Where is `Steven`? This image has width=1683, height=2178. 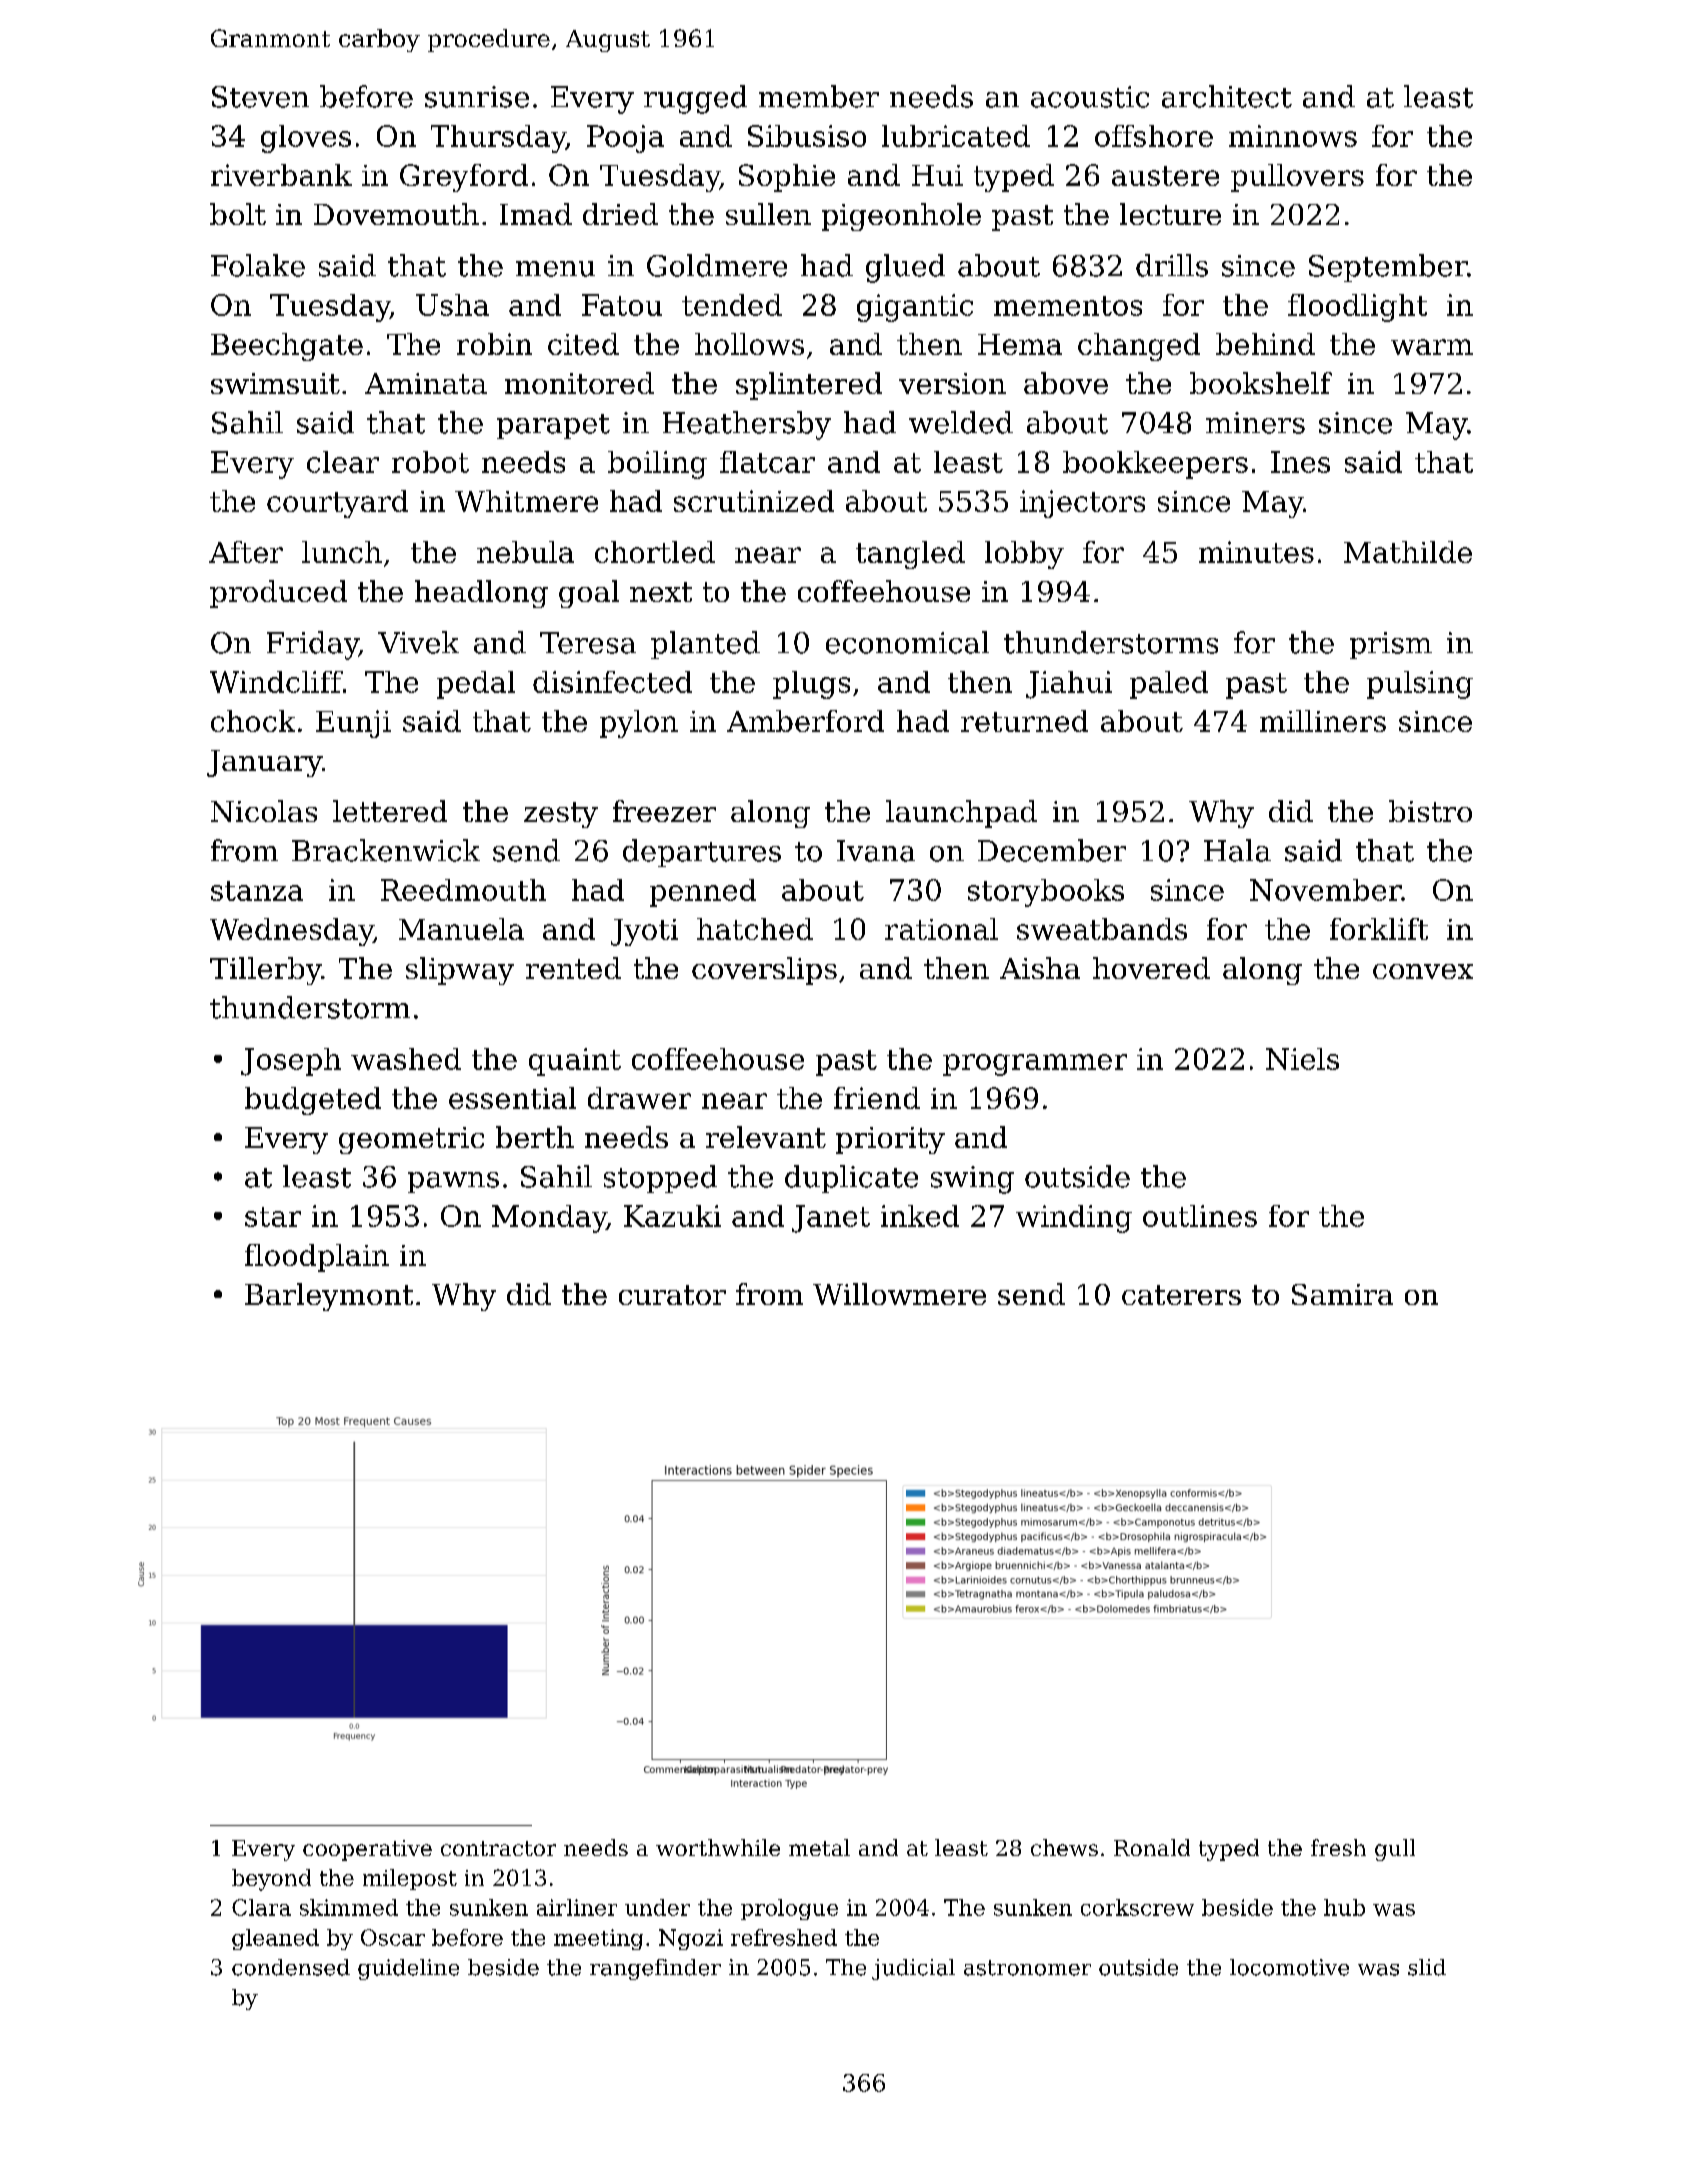 Steven is located at coordinates (260, 97).
